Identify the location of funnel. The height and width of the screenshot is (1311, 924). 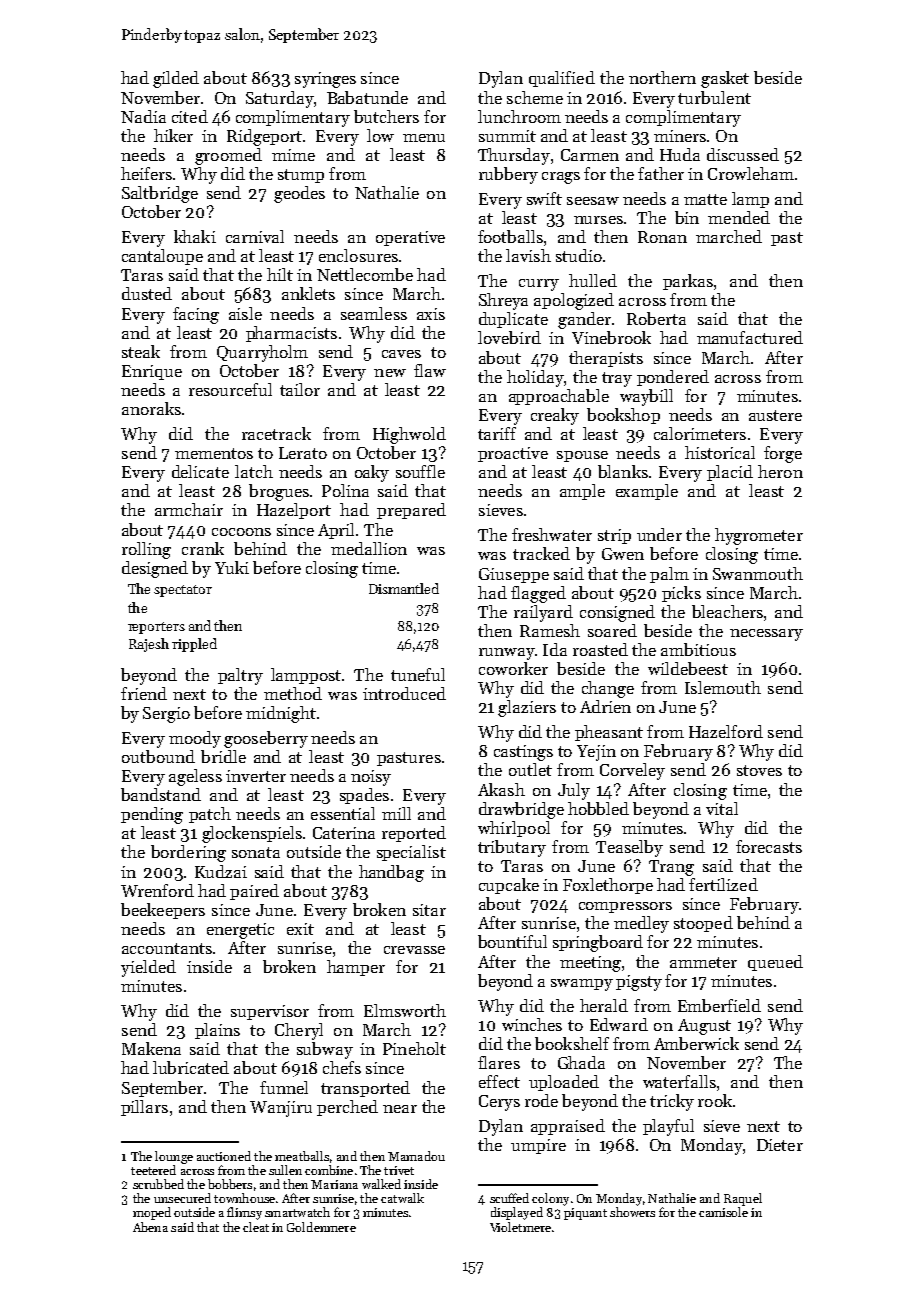
(284, 1087).
